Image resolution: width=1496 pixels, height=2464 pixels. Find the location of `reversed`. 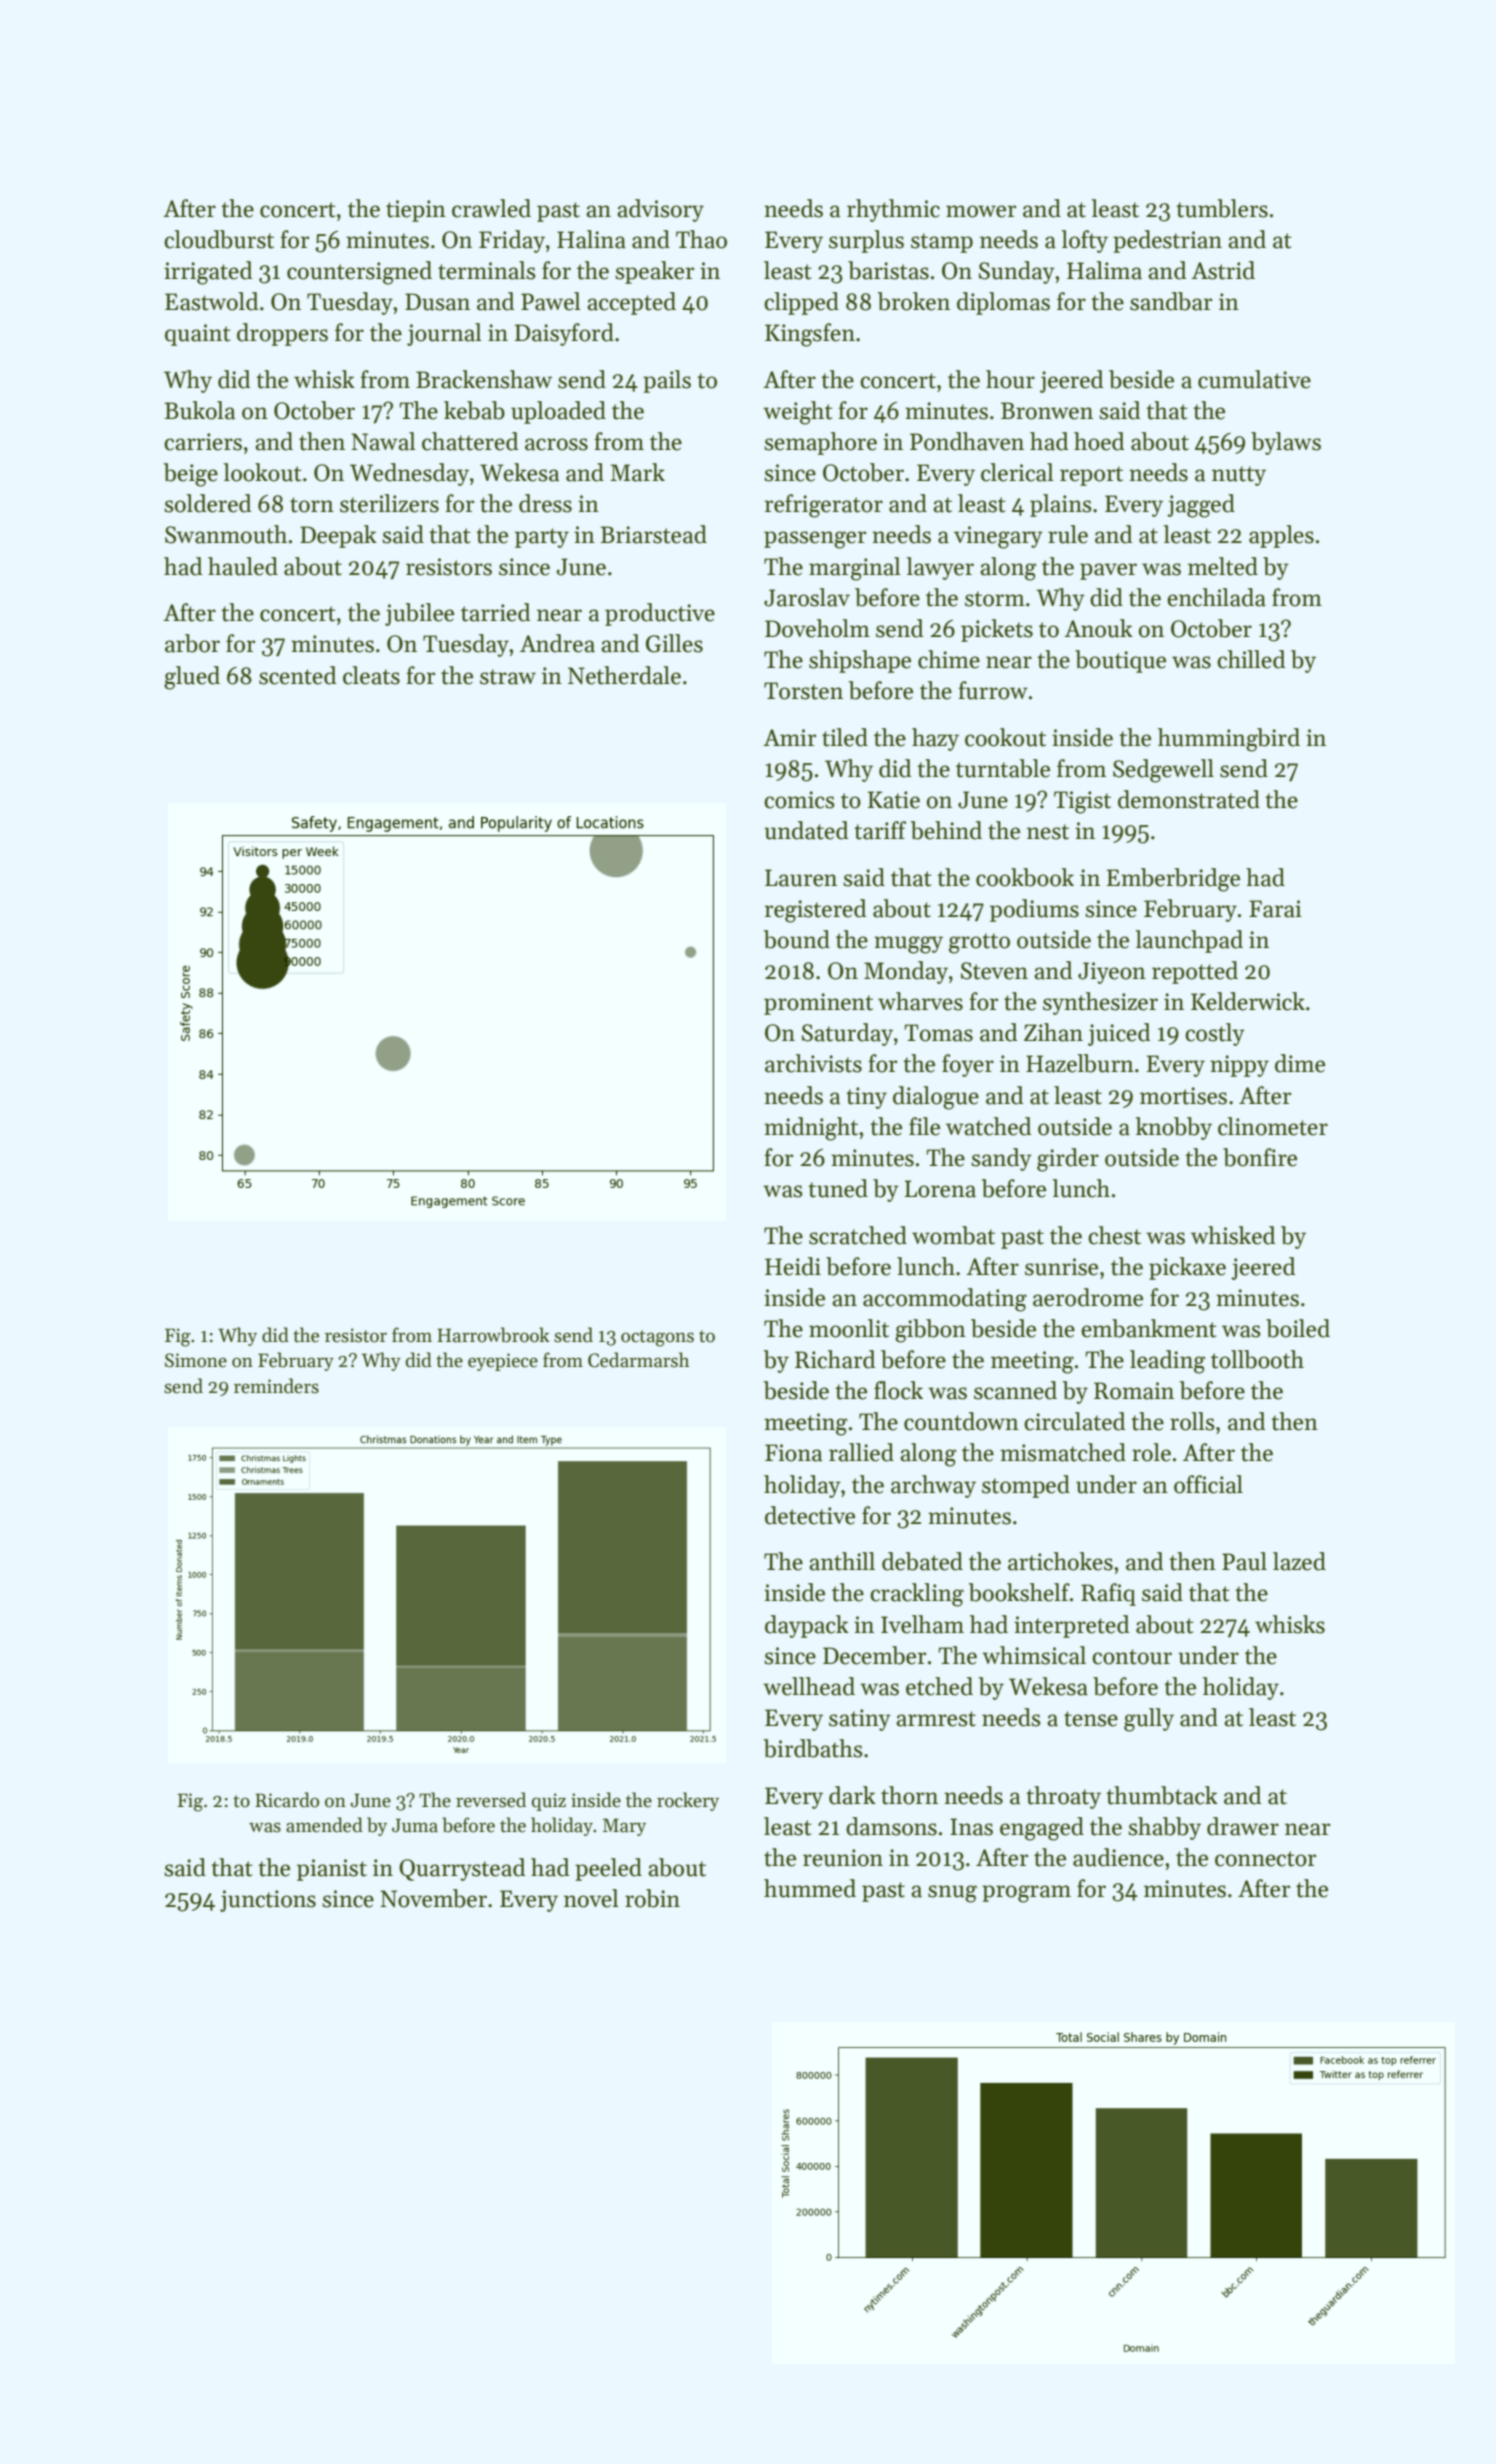

reversed is located at coordinates (491, 1800).
